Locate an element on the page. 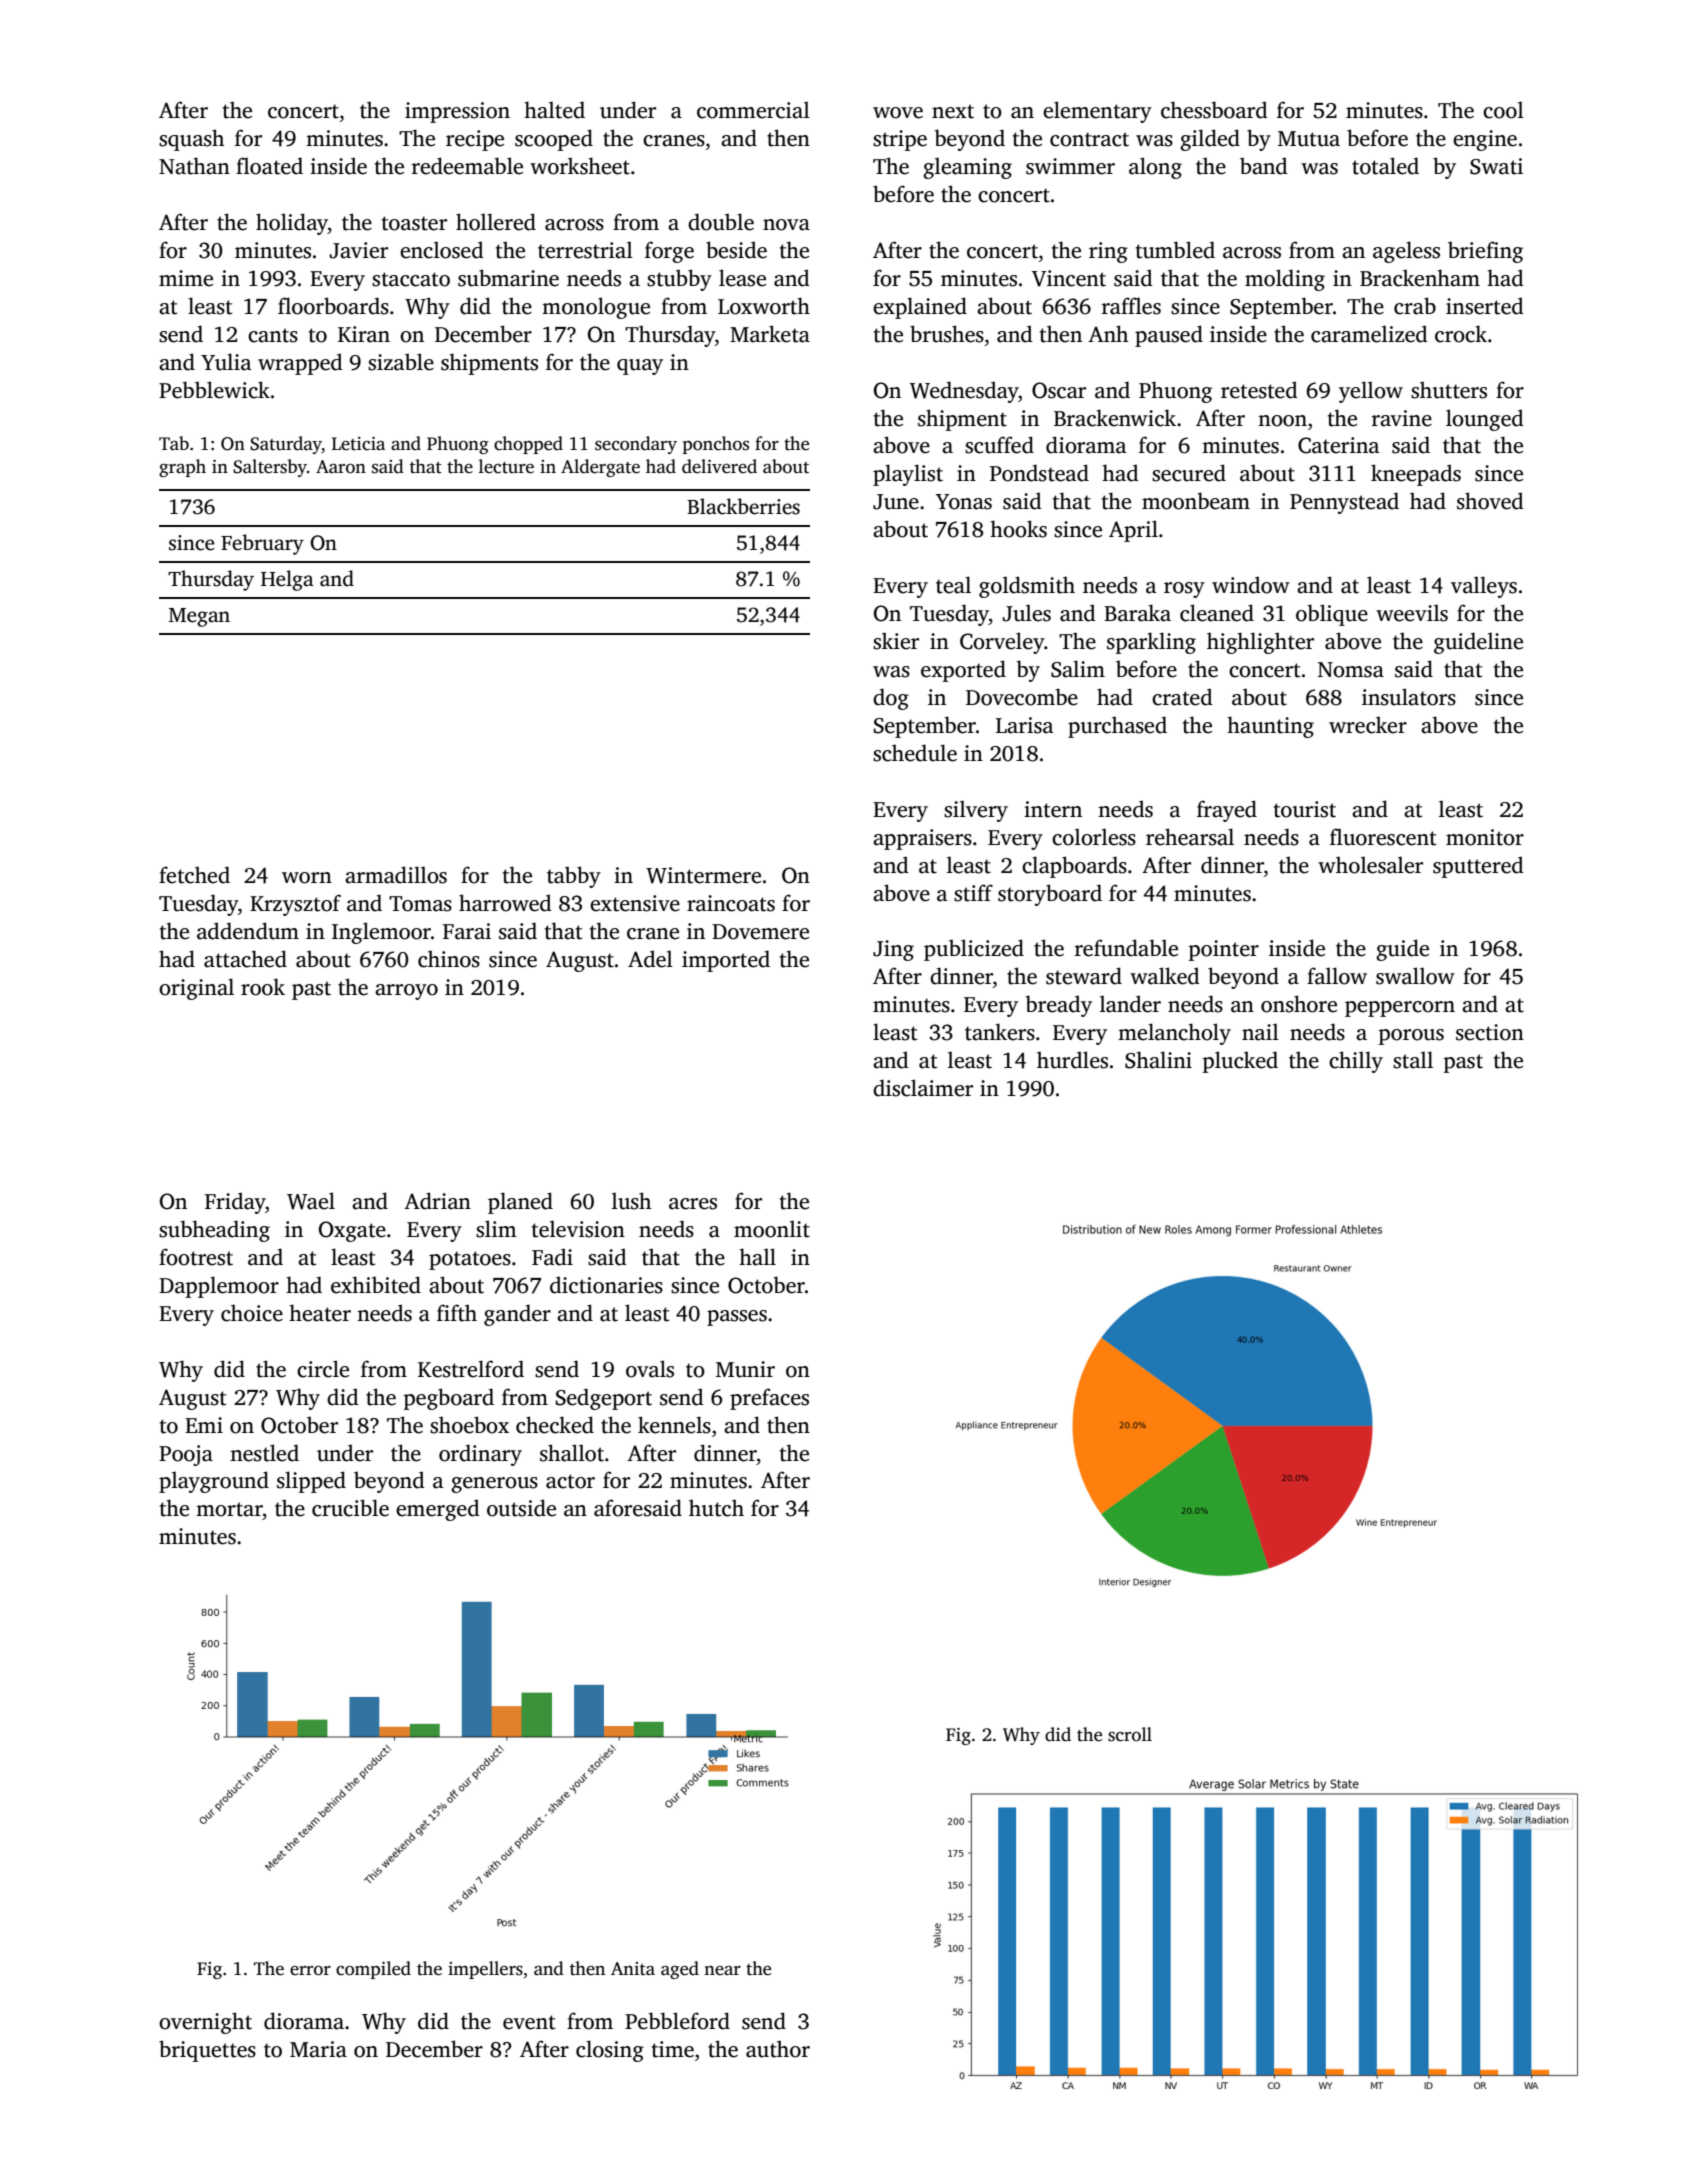 The image size is (1683, 2178). compiled is located at coordinates (373, 1970).
